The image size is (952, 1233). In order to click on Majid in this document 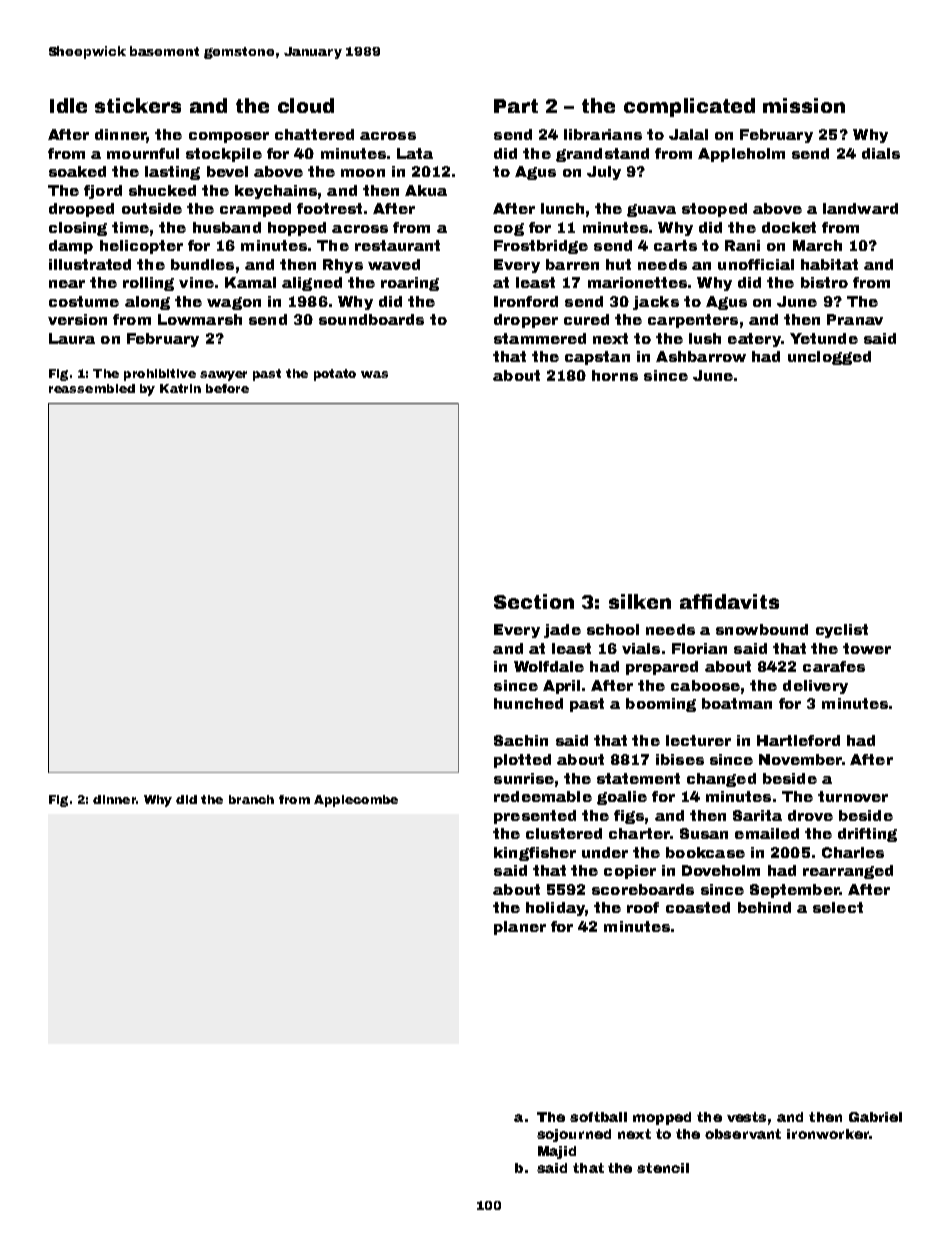, I will do `click(557, 1152)`.
